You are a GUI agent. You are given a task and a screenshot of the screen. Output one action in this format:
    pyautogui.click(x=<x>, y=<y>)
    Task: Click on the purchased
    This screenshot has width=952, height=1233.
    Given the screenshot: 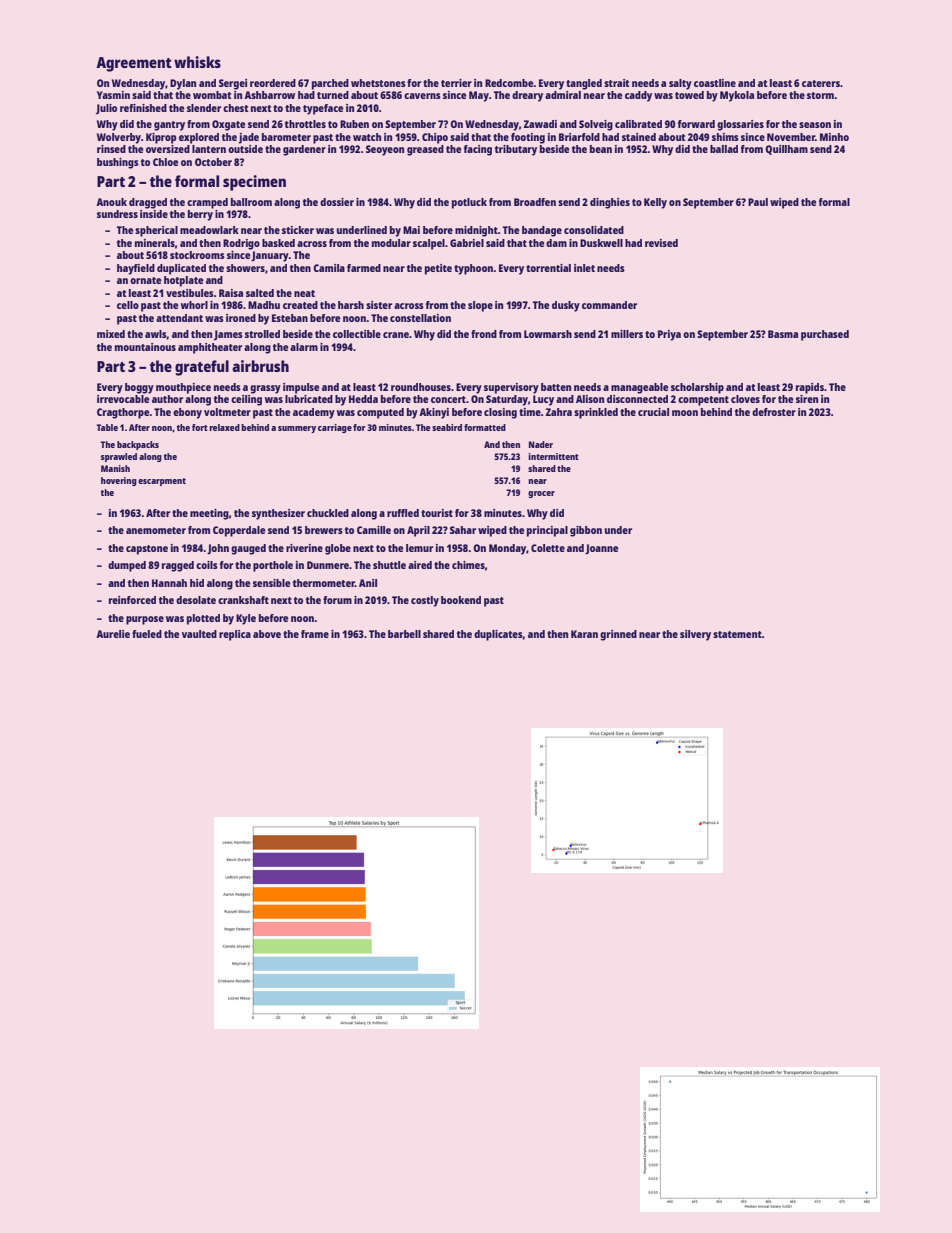 What is the action you would take?
    pyautogui.click(x=825, y=335)
